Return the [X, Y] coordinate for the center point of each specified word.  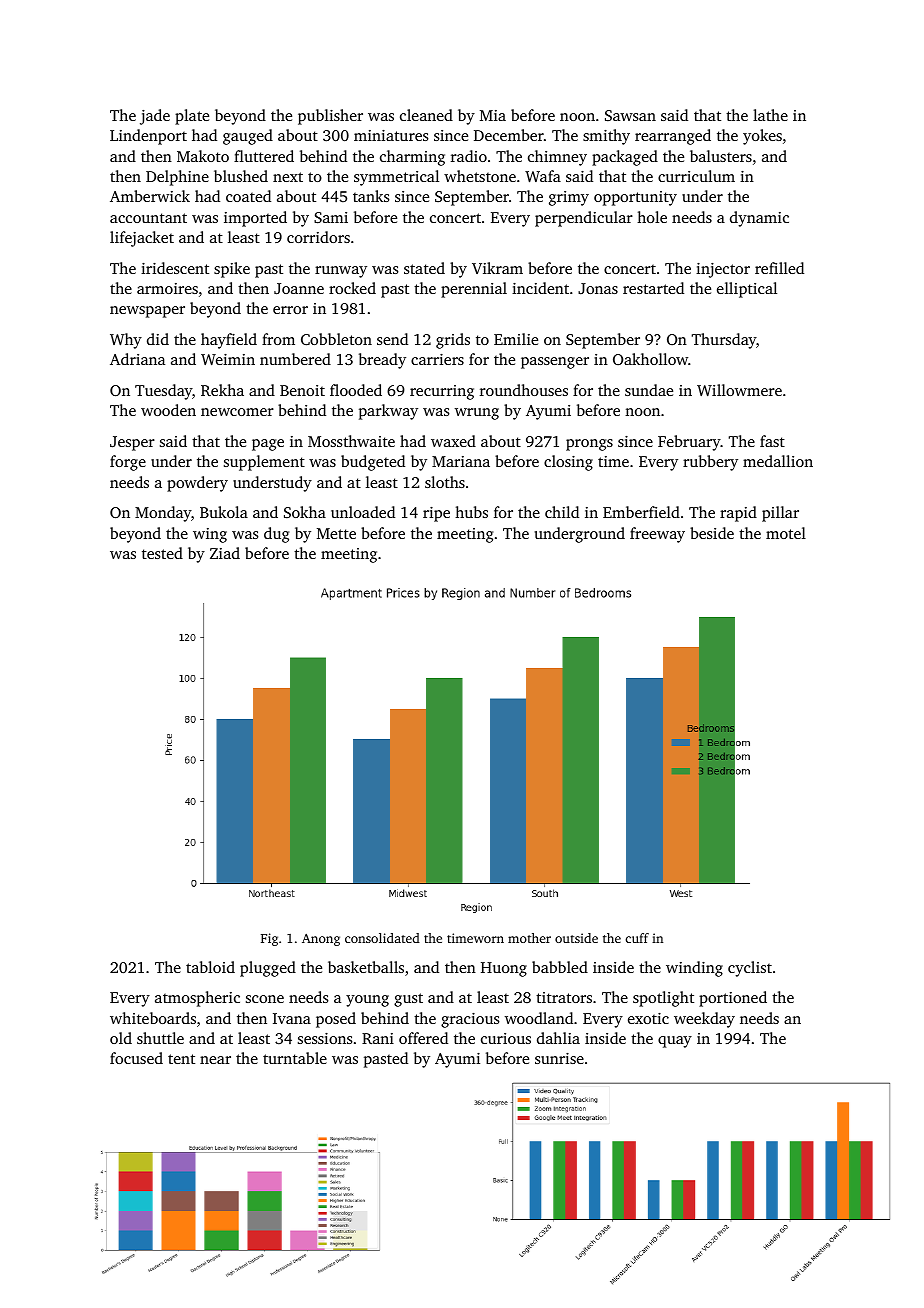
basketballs [366, 967]
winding [694, 969]
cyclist [750, 969]
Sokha [305, 512]
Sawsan [630, 115]
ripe [436, 514]
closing [568, 463]
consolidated [382, 938]
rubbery [710, 463]
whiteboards [153, 1018]
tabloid [210, 967]
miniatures [391, 135]
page [268, 445]
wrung [477, 414]
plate [192, 117]
